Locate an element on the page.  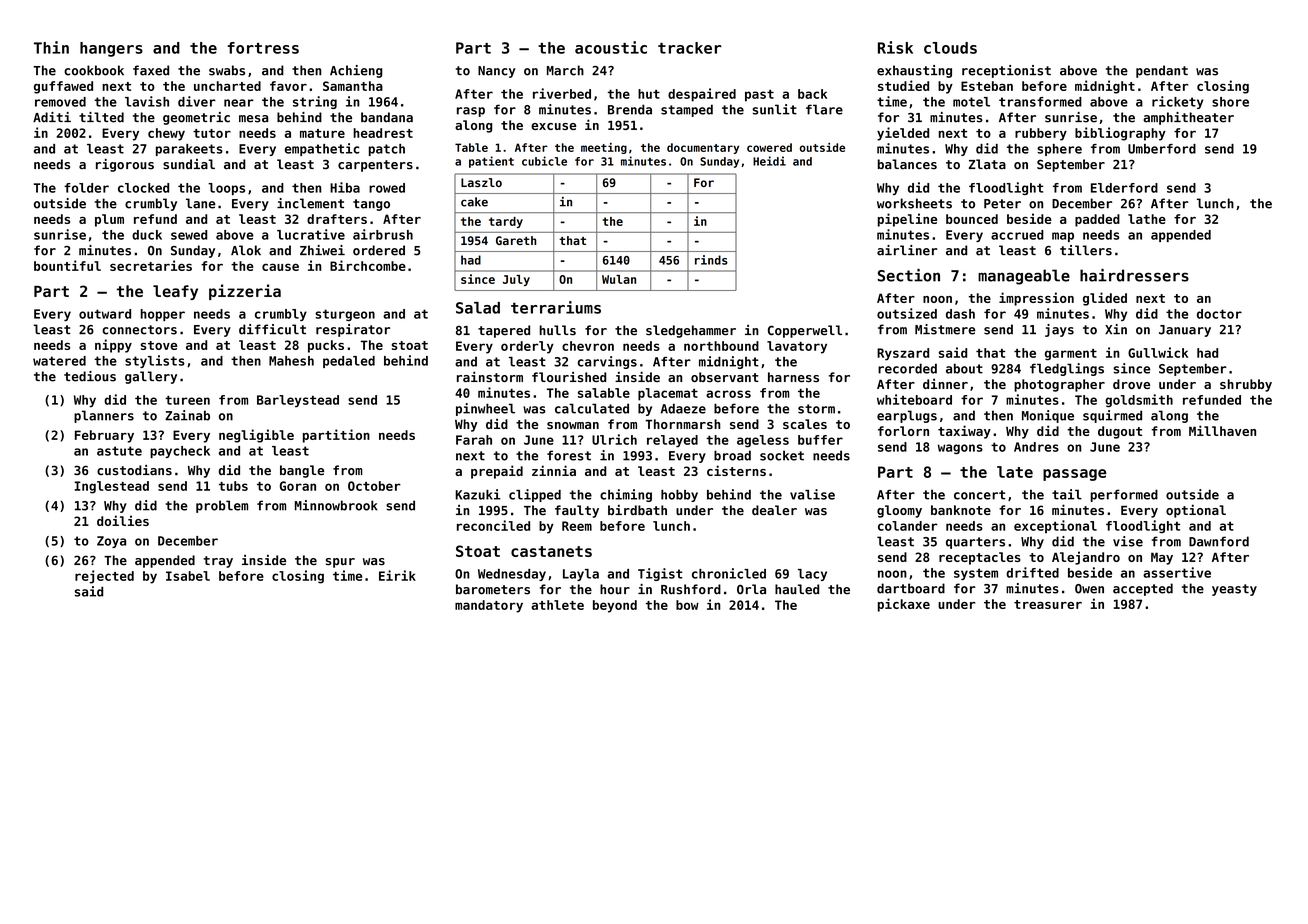
beyond is located at coordinates (615, 606).
